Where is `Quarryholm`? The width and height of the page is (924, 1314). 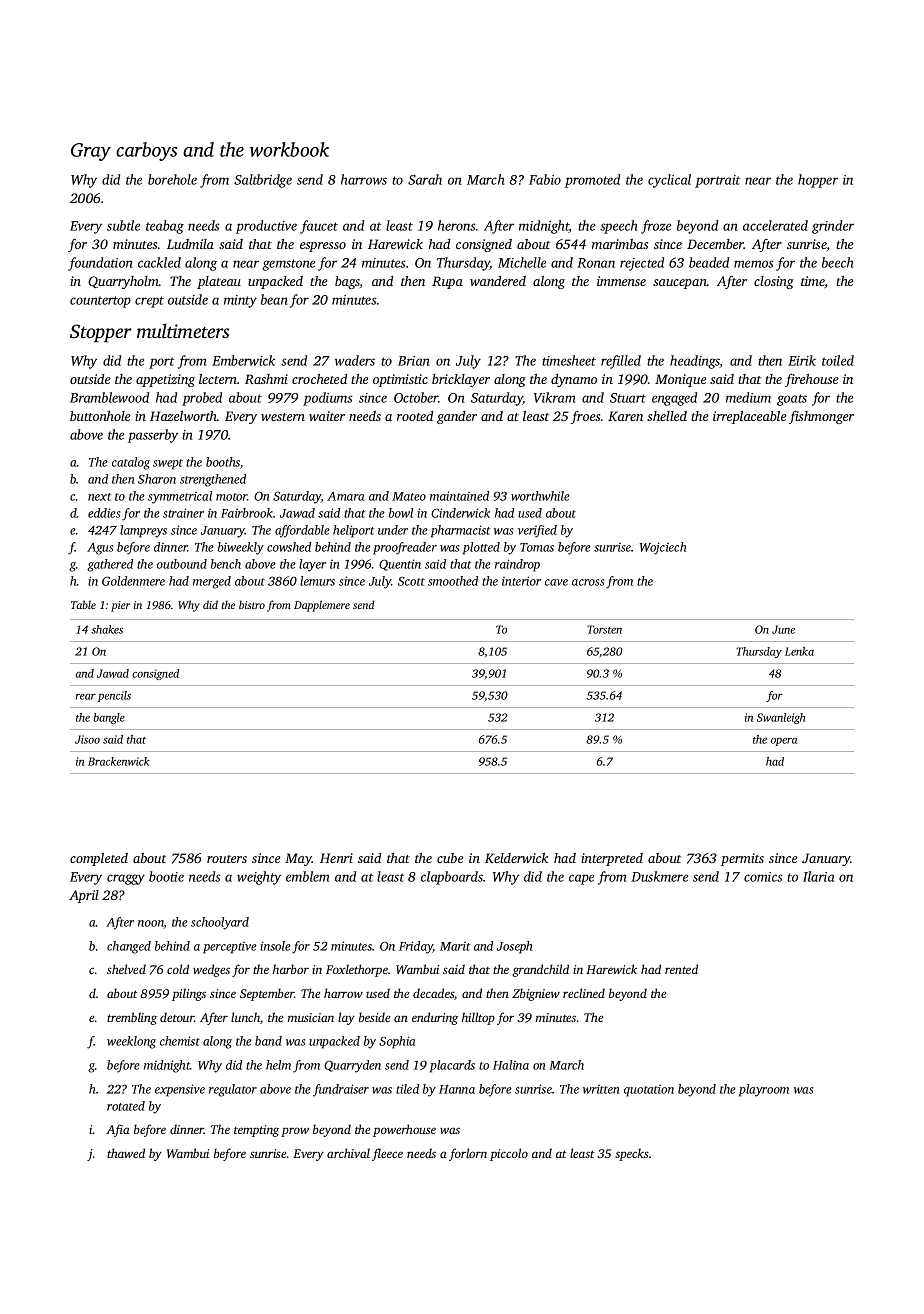 Quarryholm is located at coordinates (123, 282).
